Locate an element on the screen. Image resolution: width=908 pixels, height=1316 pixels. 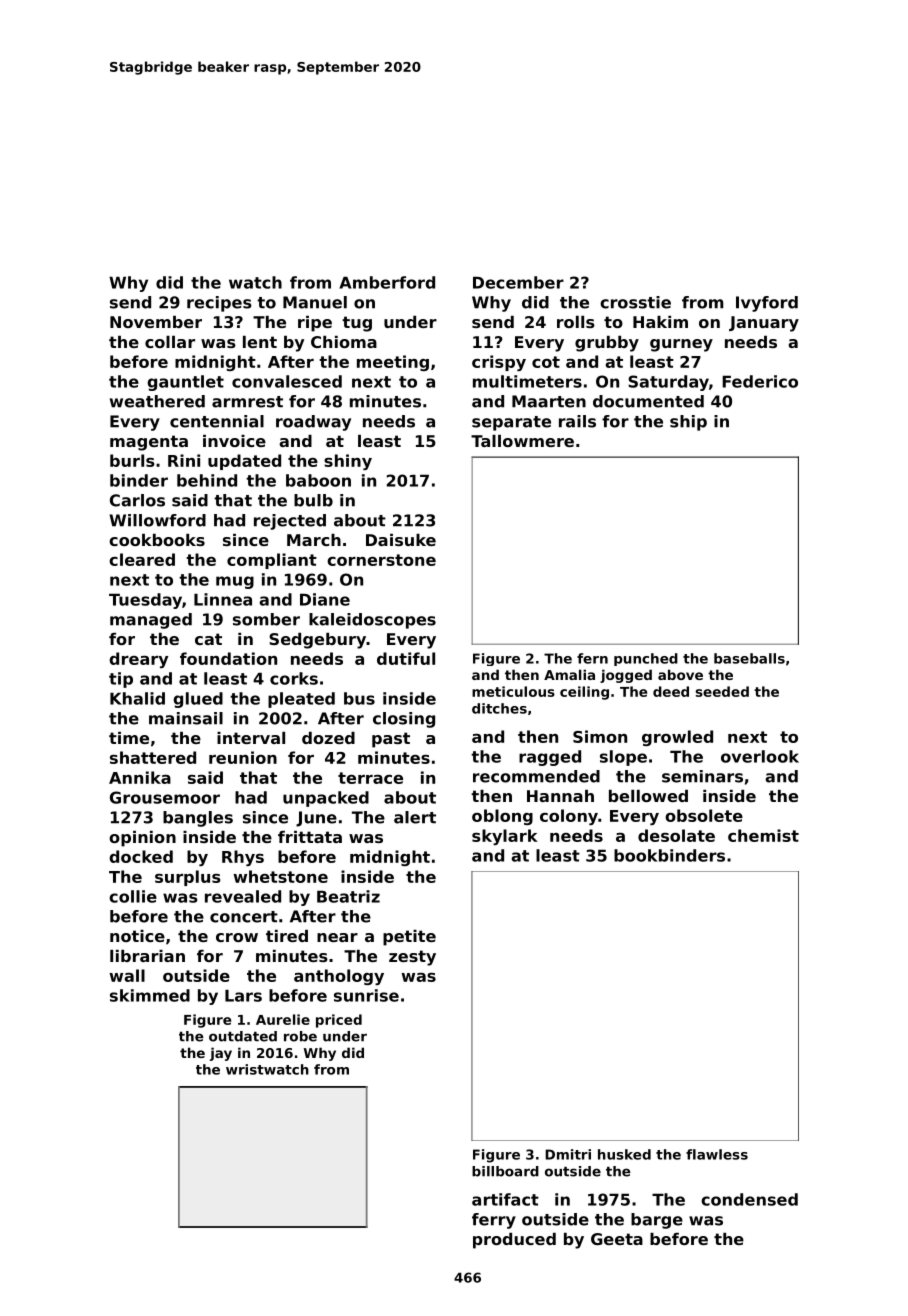
jay is located at coordinates (221, 1054).
